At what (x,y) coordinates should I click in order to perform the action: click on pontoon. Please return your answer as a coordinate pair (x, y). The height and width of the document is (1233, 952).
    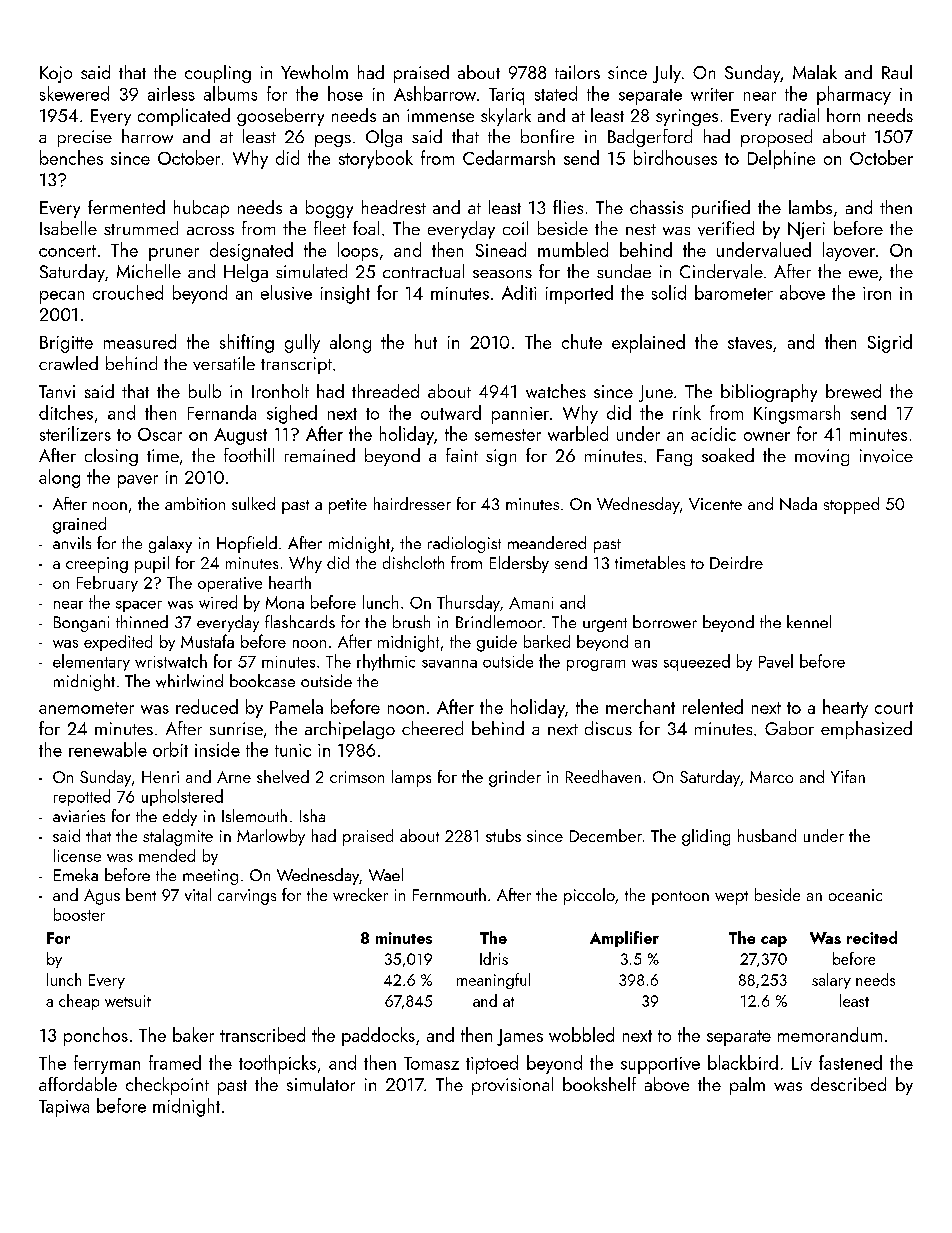
    Looking at the image, I should click on (680, 898).
